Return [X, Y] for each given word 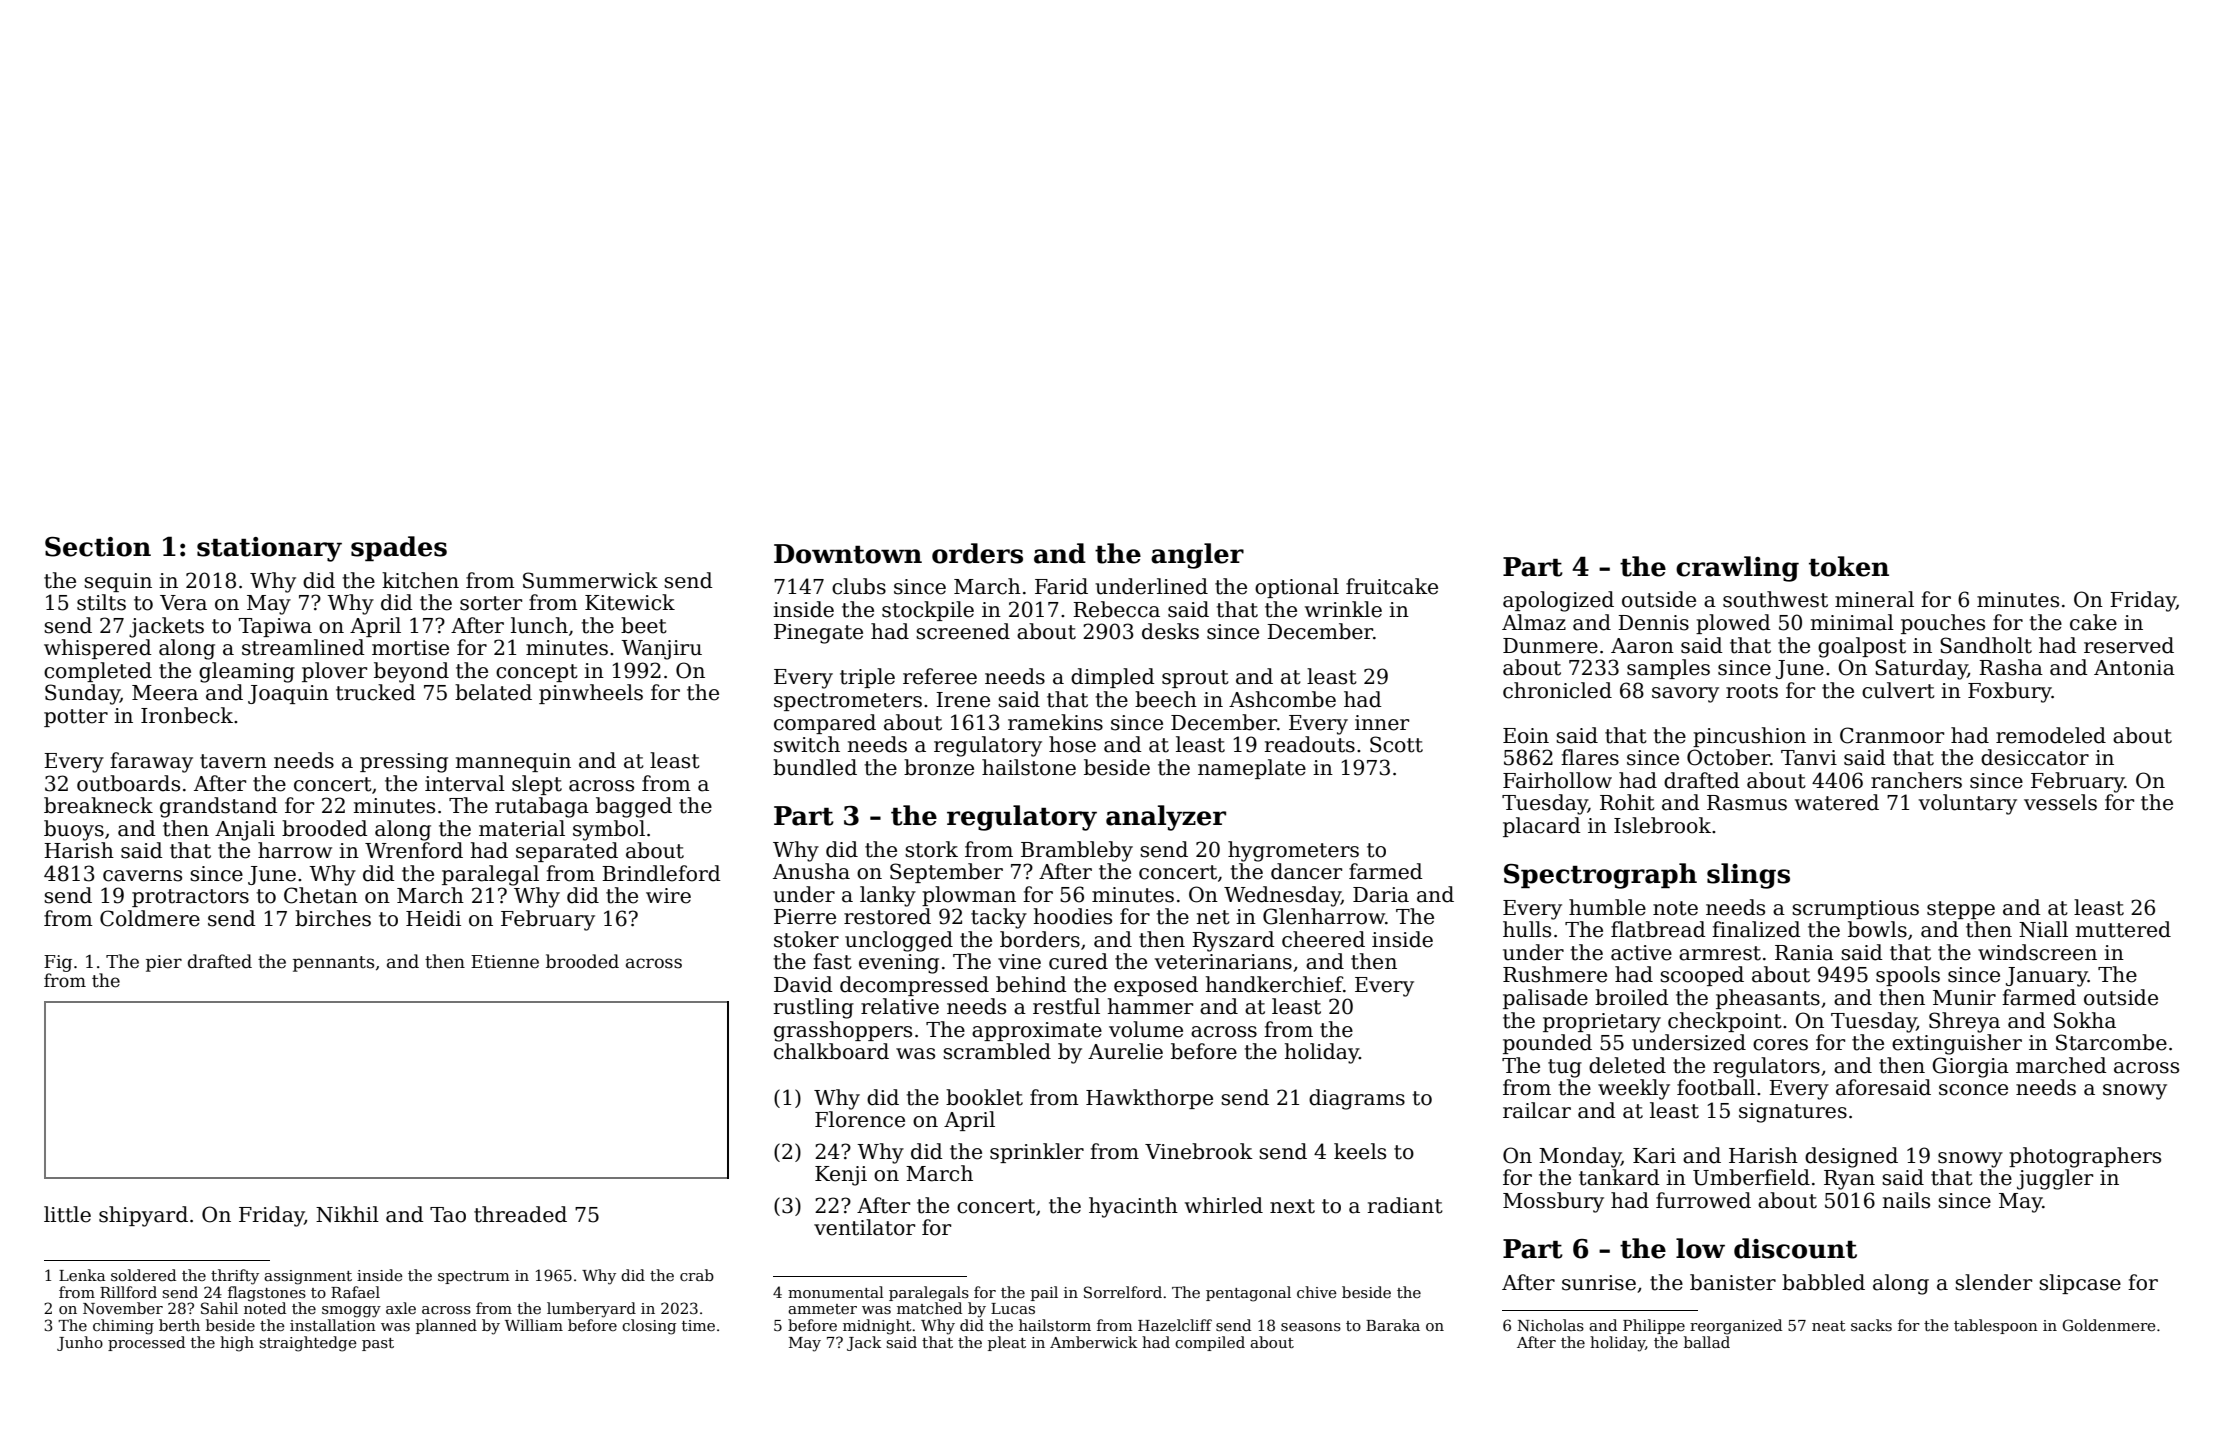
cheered [1323, 939]
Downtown [848, 554]
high [237, 1344]
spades [399, 548]
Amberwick [1093, 1342]
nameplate [1252, 769]
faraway [151, 762]
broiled [1632, 997]
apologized [1558, 601]
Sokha [2085, 1020]
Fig [58, 963]
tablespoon [1996, 1326]
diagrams [1357, 1099]
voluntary [1967, 804]
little [67, 1214]
